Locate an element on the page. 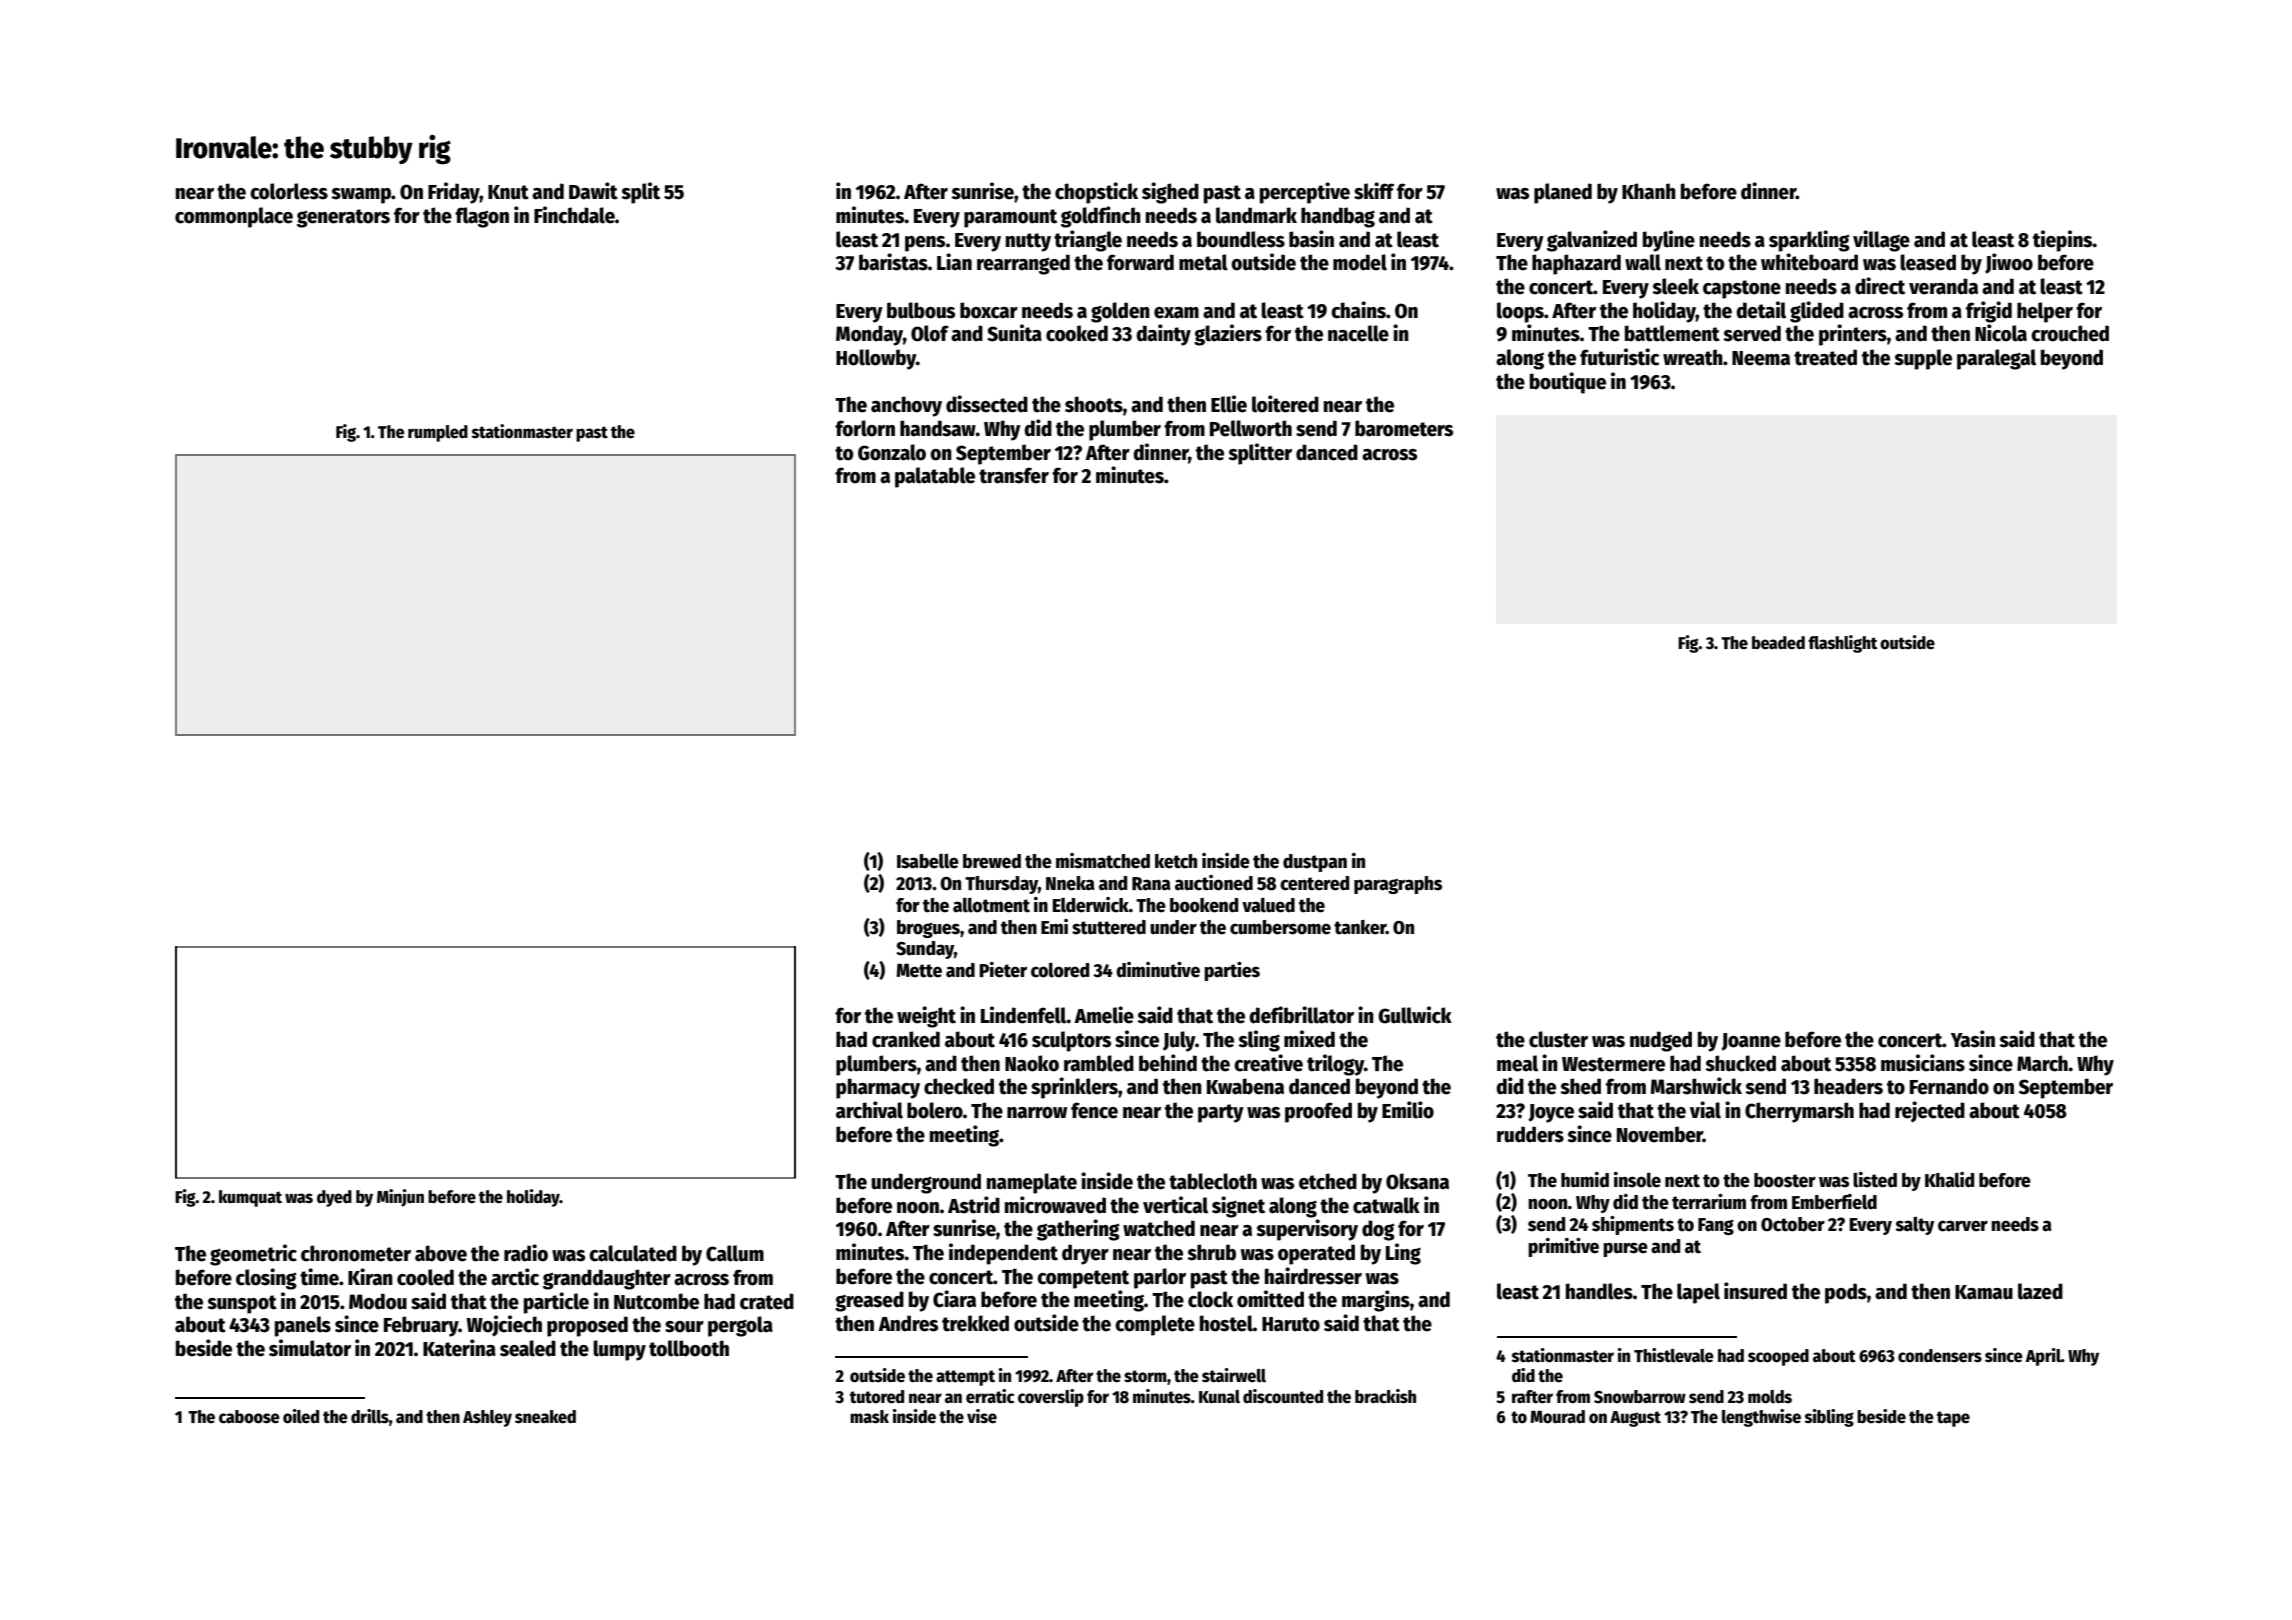  colorless is located at coordinates (289, 191).
